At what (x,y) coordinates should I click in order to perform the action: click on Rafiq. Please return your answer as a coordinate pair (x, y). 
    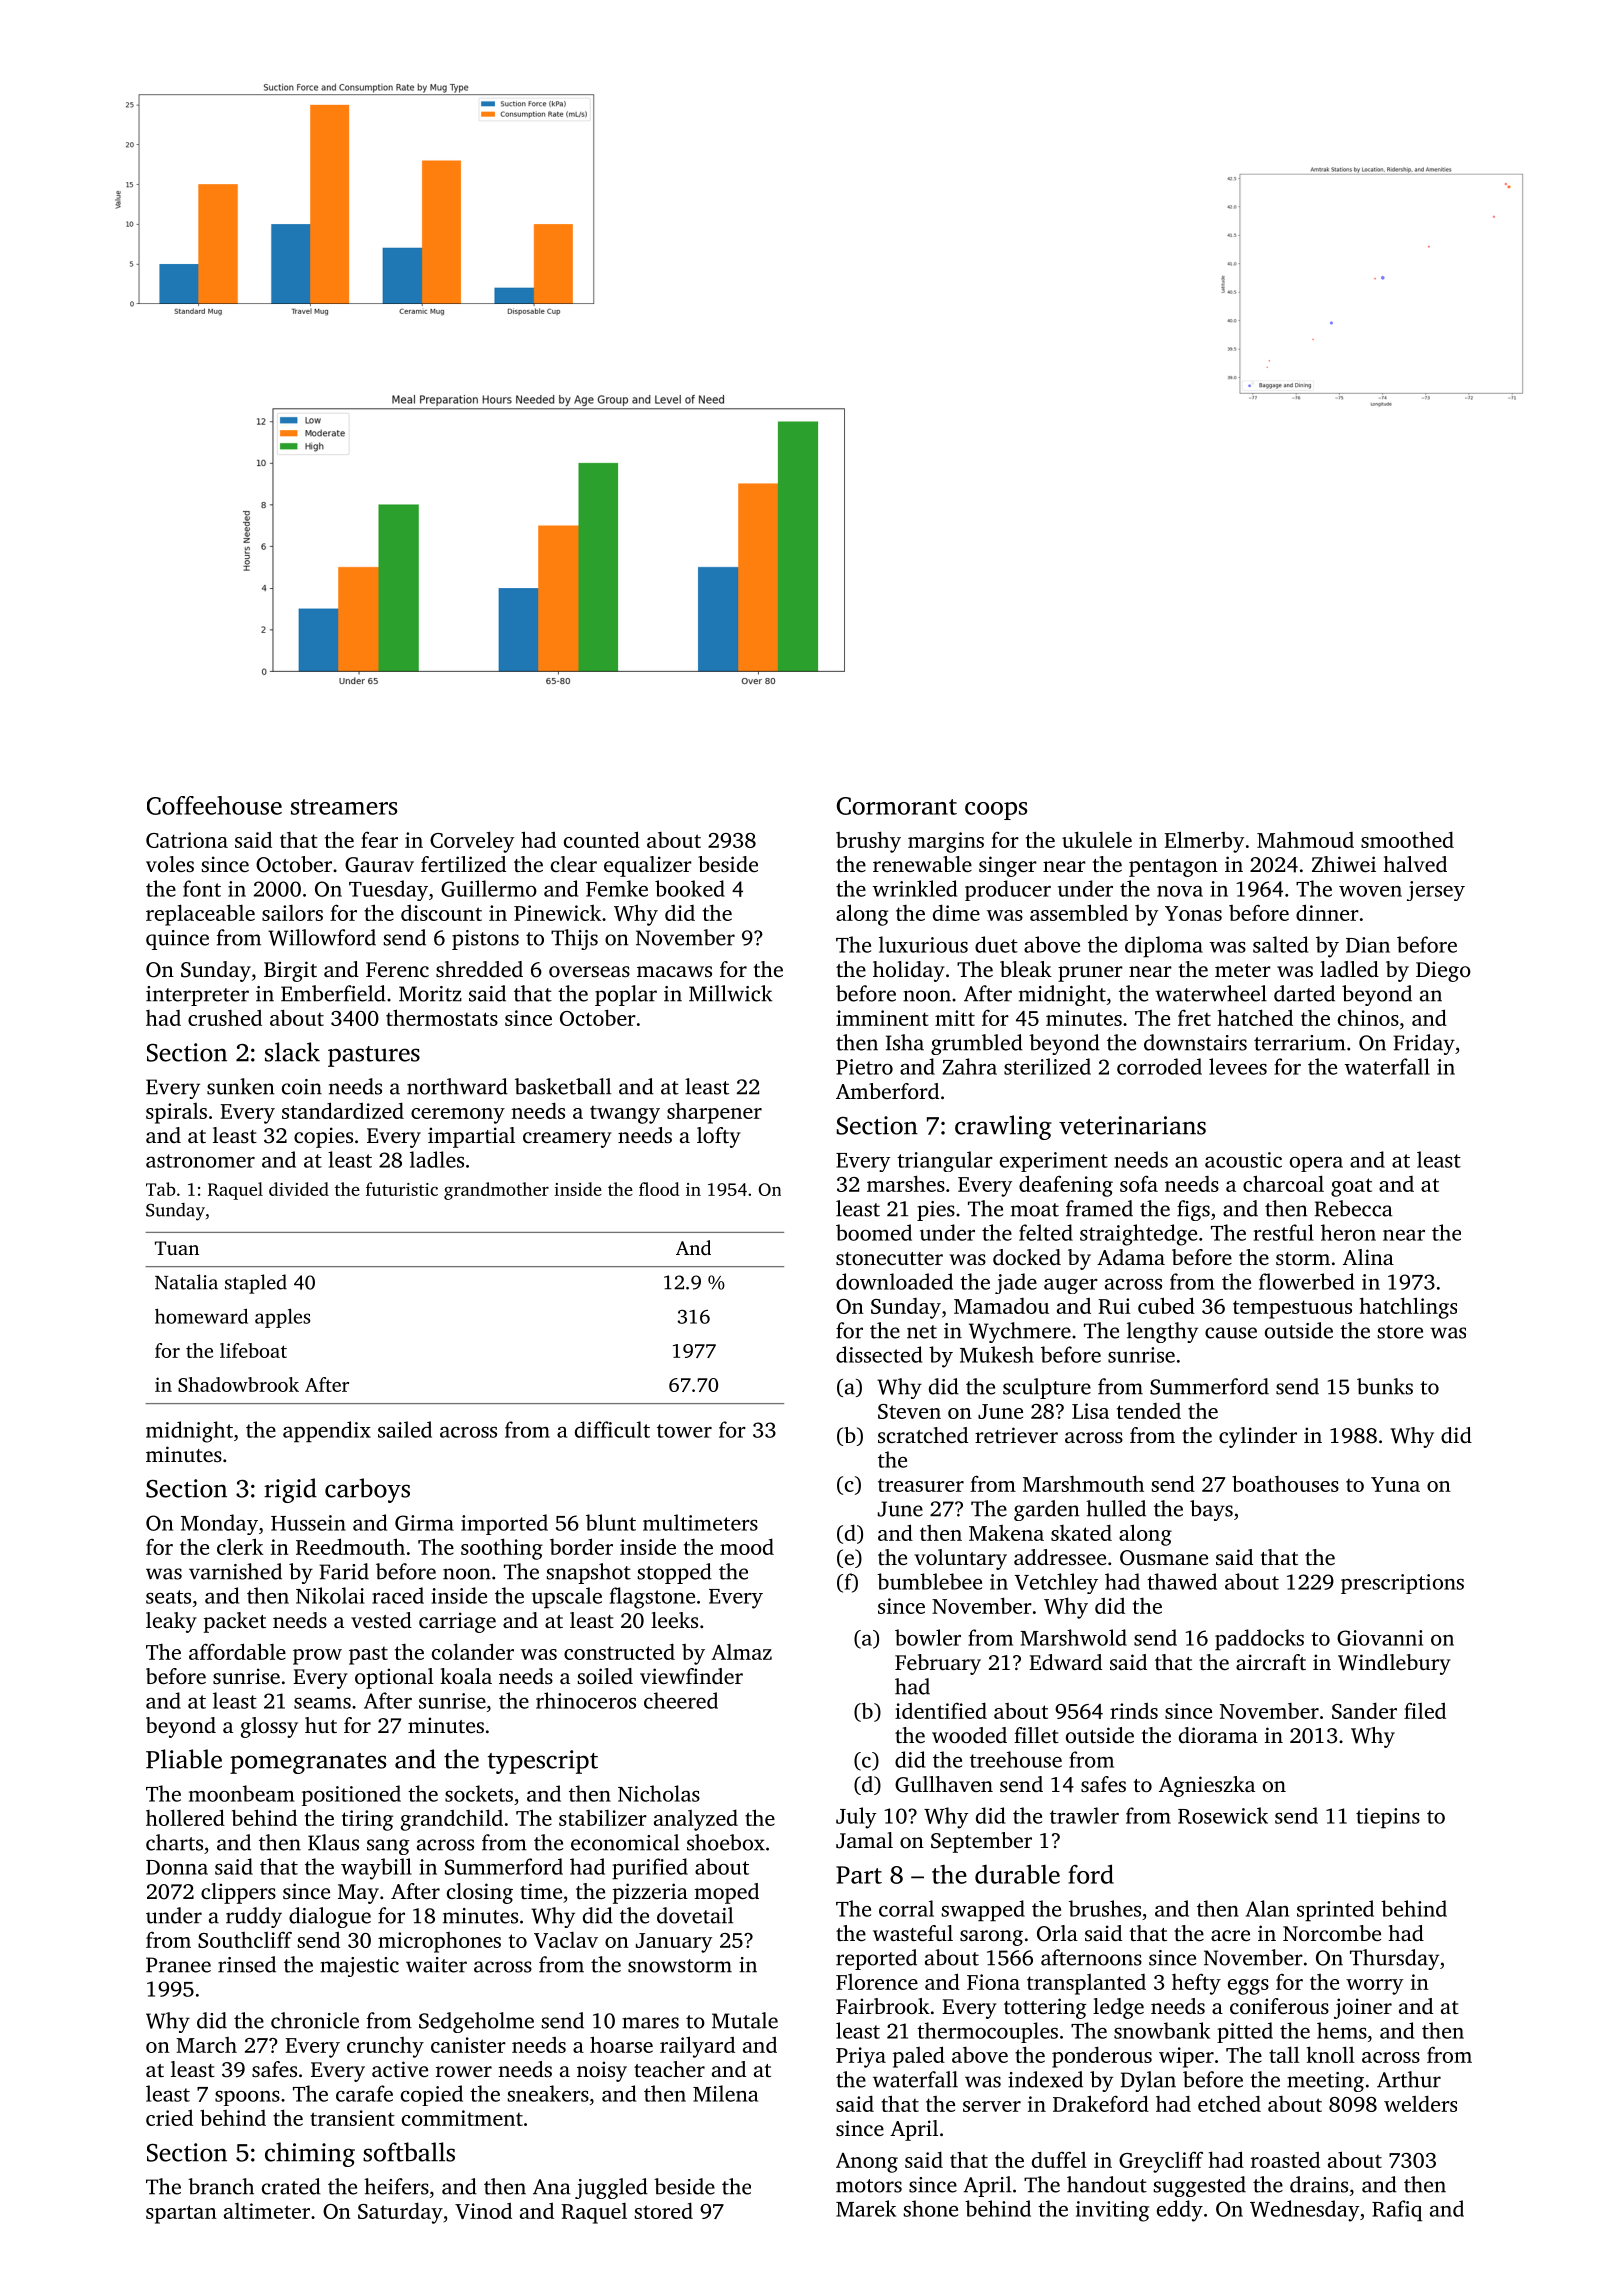
    Looking at the image, I should click on (1397, 2211).
